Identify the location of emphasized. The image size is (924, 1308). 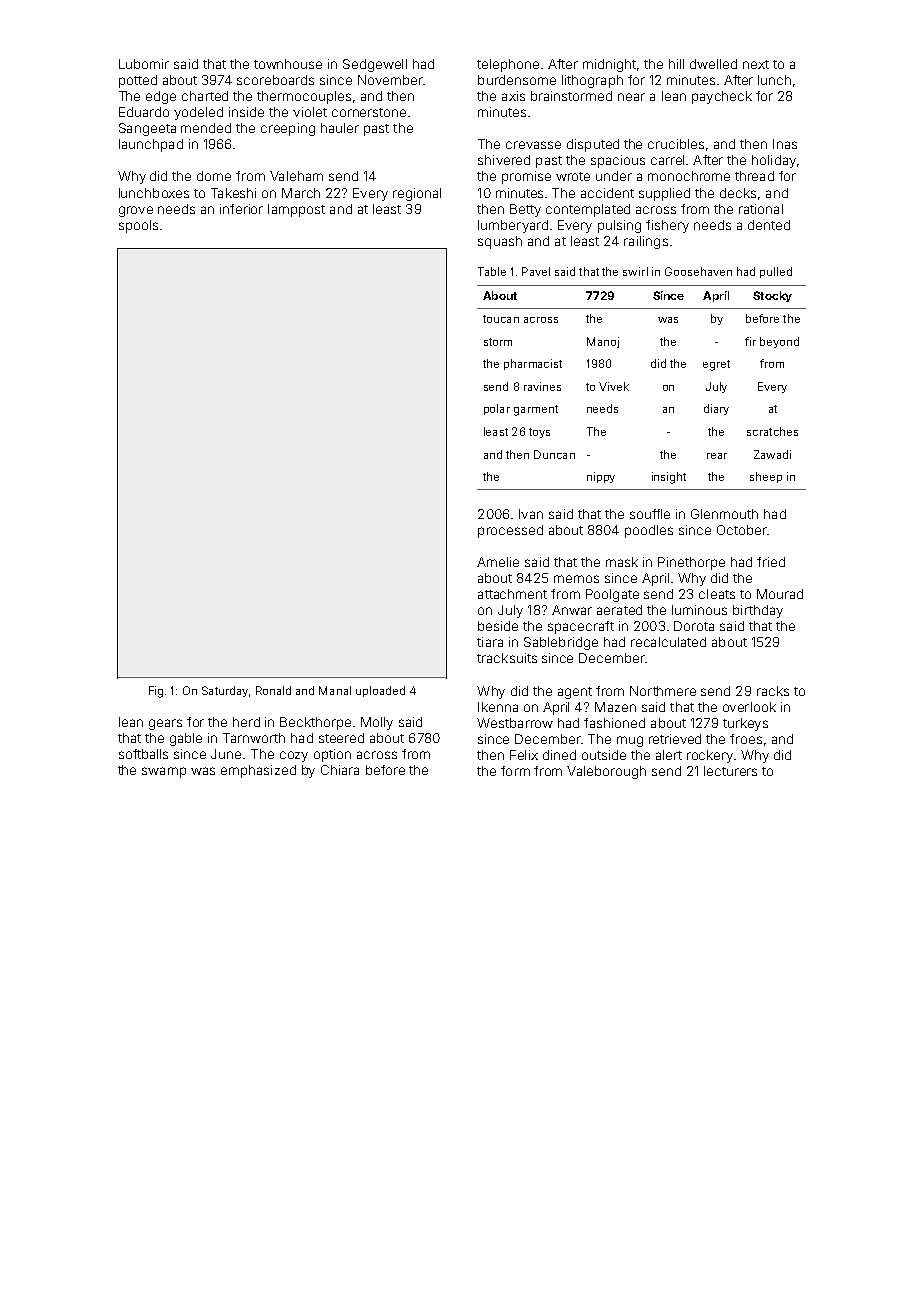
(258, 771).
